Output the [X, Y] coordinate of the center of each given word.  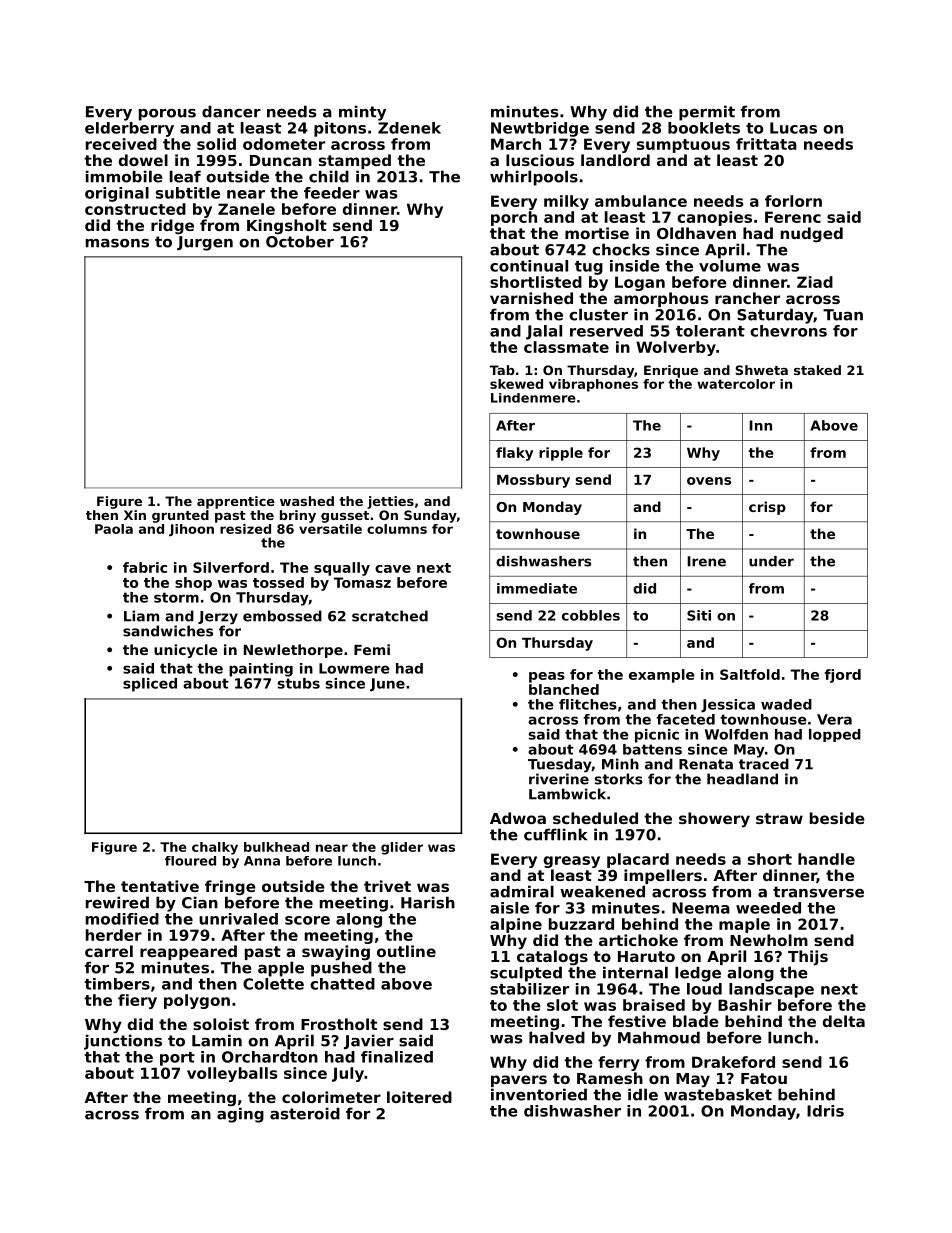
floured [190, 861]
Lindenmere [533, 398]
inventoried [539, 1094]
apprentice [236, 502]
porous [167, 115]
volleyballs [232, 1074]
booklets [704, 128]
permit [707, 113]
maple [744, 925]
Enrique [671, 371]
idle [643, 1094]
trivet [387, 886]
